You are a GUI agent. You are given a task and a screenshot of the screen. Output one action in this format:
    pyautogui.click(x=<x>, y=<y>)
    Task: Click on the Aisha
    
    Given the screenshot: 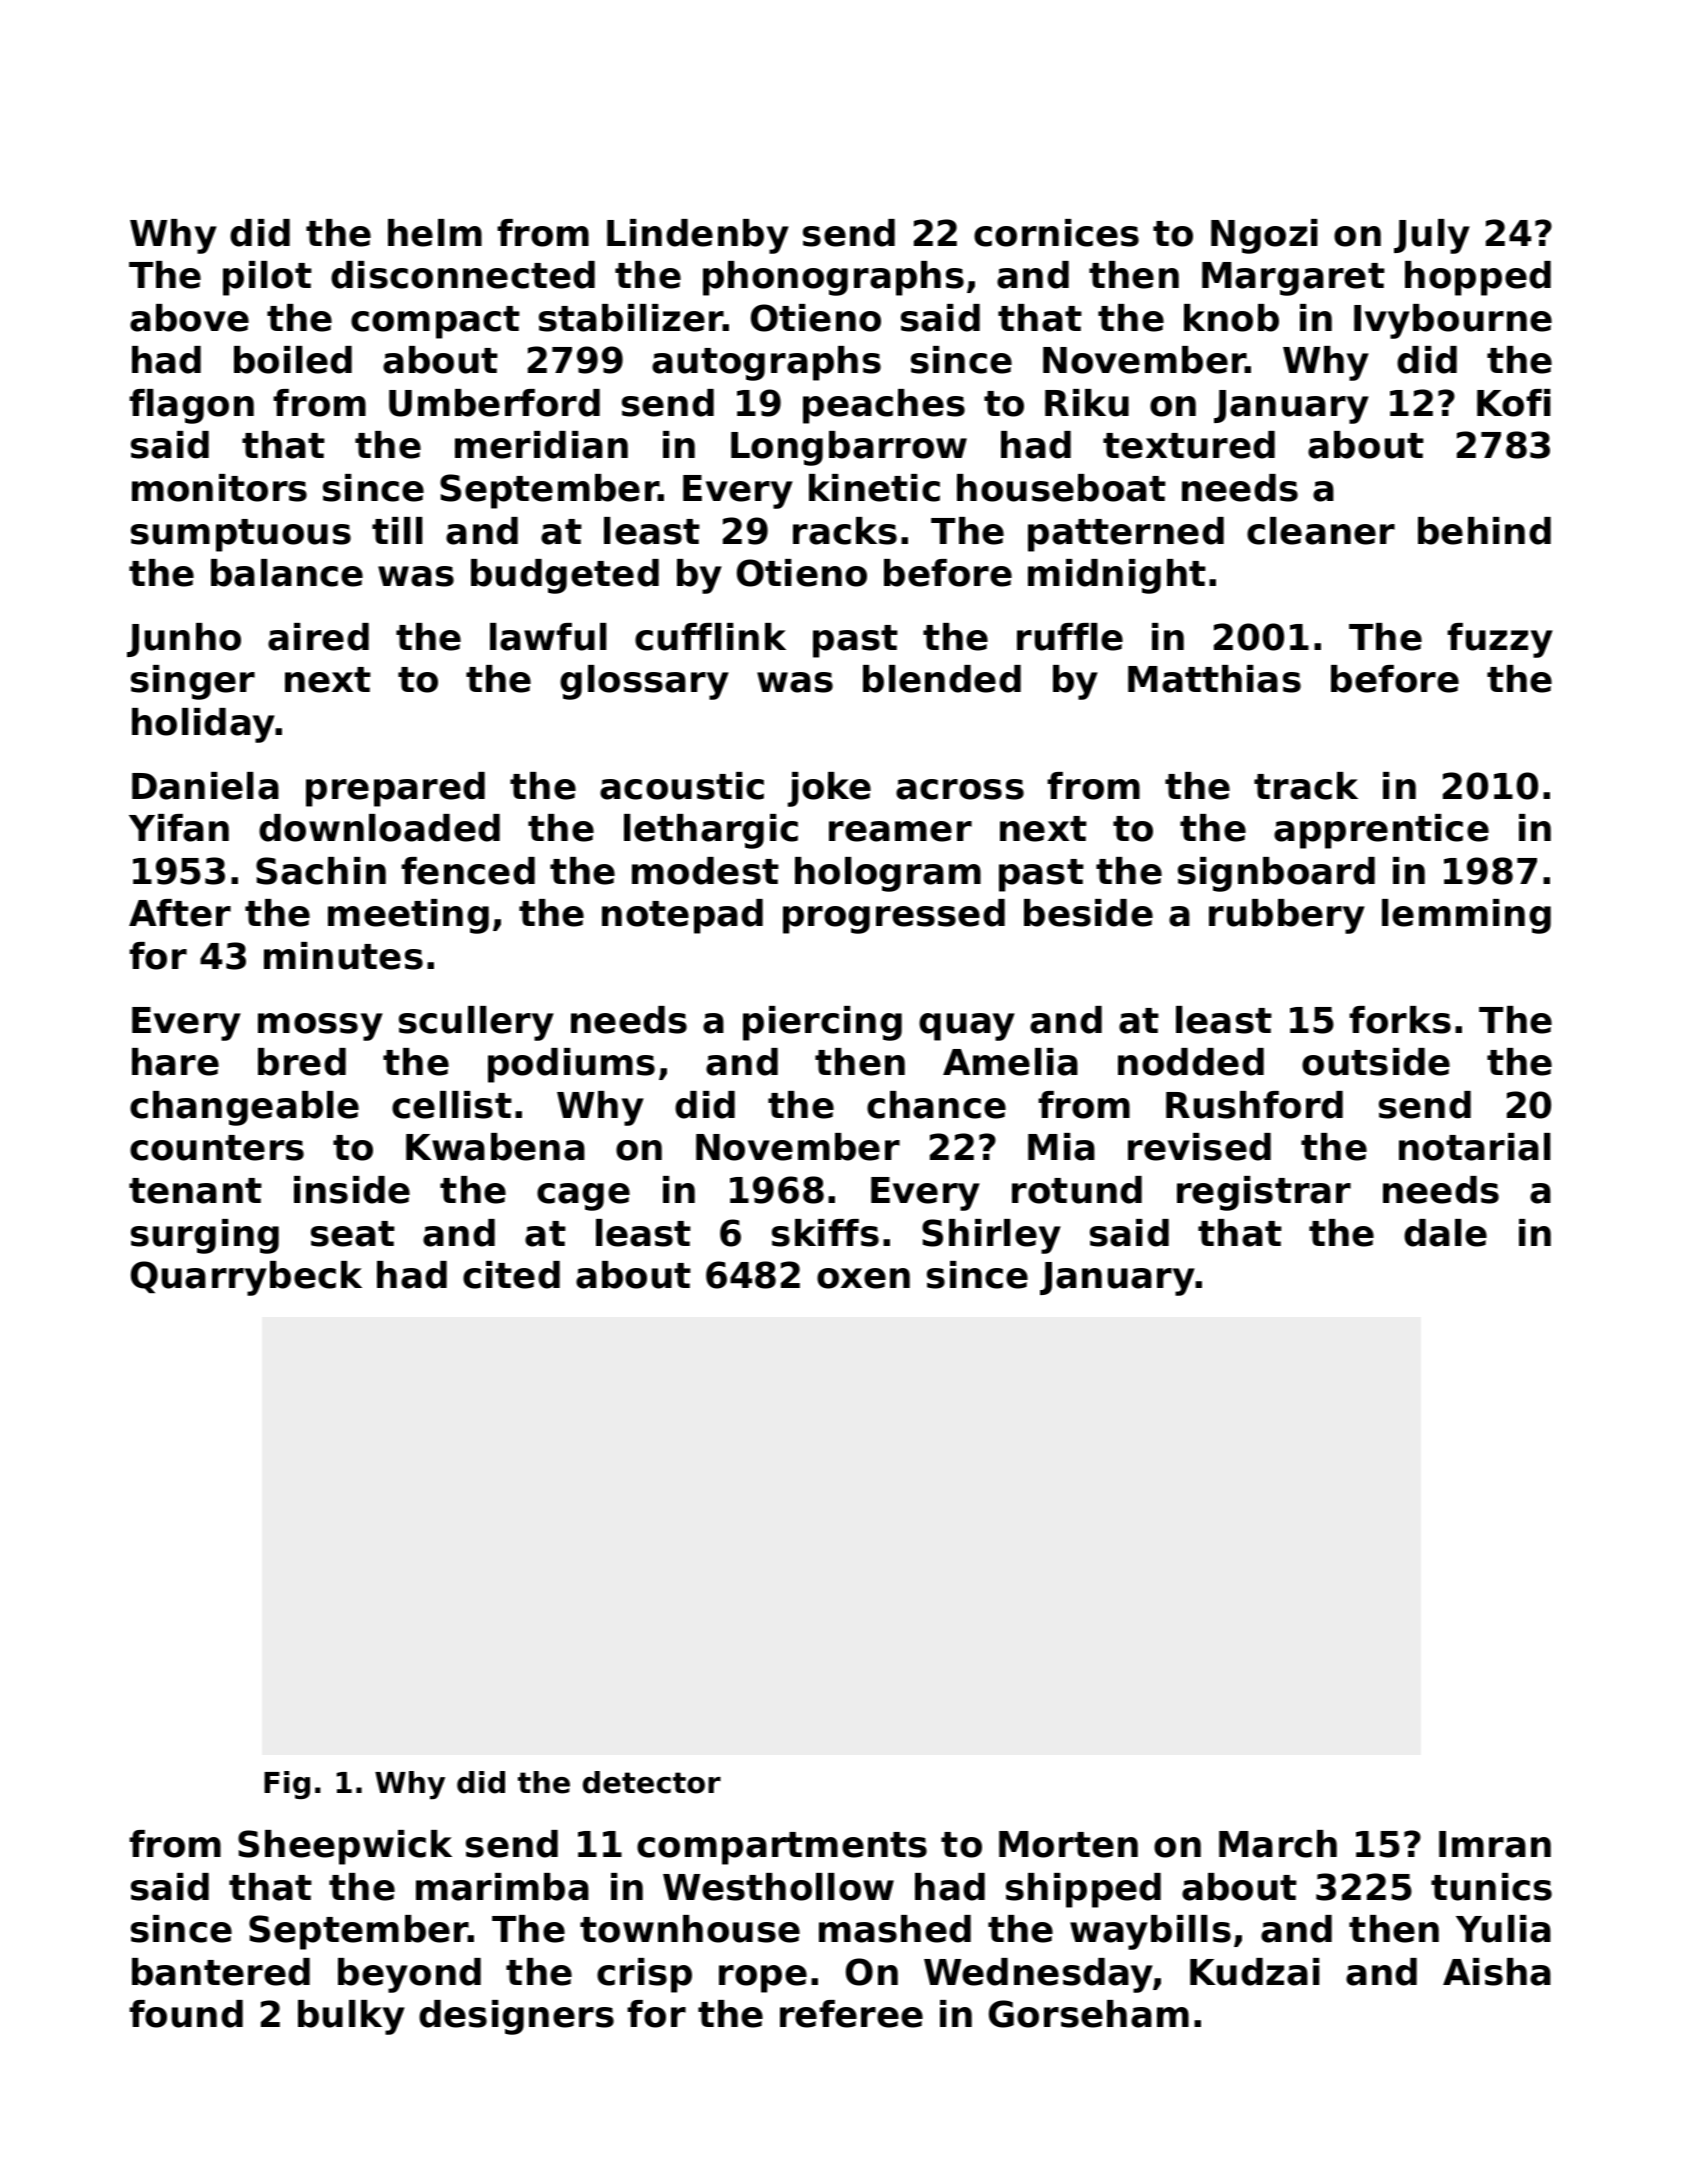 What is the action you would take?
    pyautogui.click(x=1497, y=1972)
